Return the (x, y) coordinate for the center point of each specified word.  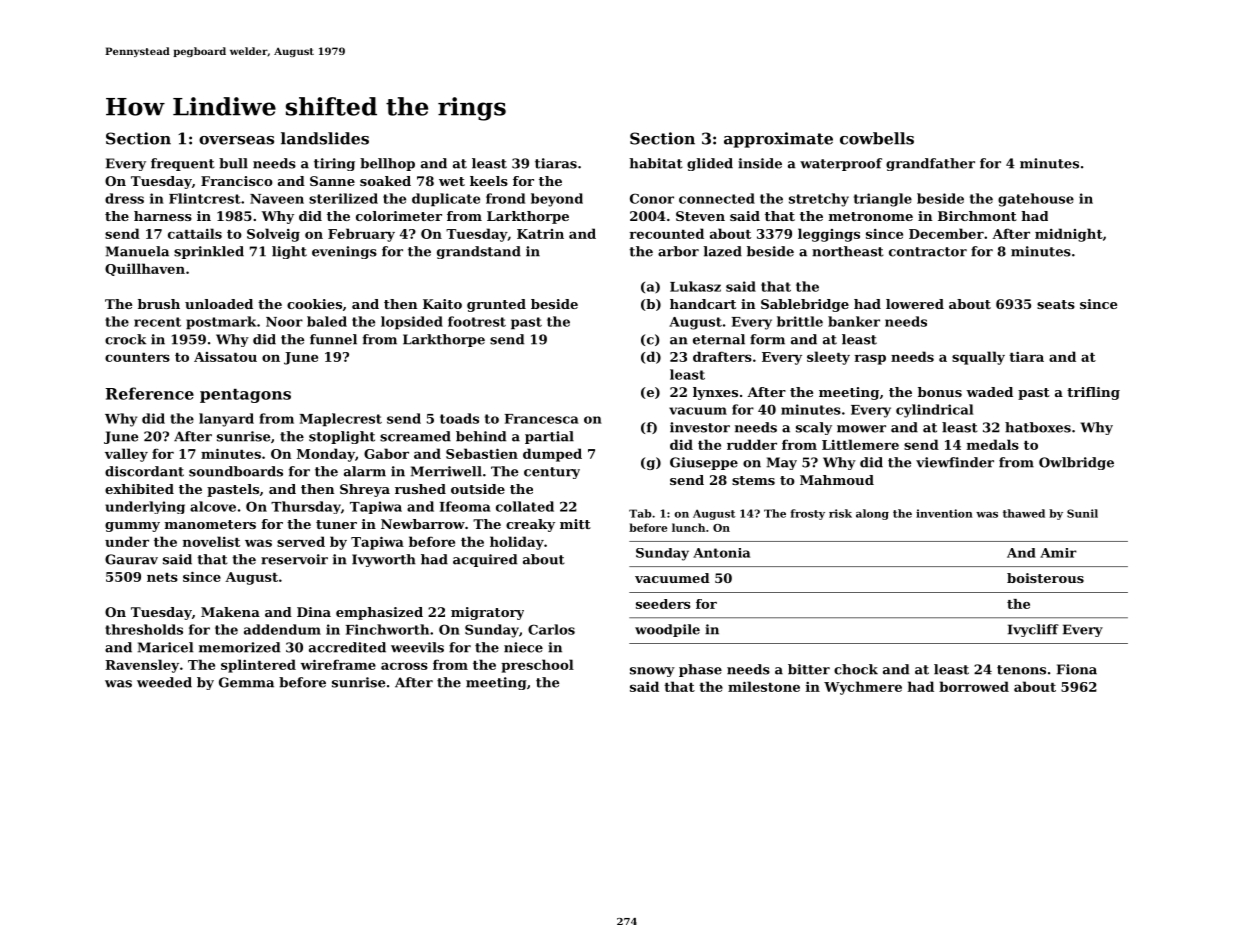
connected (717, 198)
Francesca (542, 419)
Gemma (246, 682)
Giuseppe (704, 463)
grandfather (930, 164)
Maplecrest (340, 420)
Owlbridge (1076, 463)
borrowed (974, 686)
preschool (537, 666)
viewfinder (955, 462)
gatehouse (1036, 200)
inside (760, 163)
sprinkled (209, 252)
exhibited (139, 489)
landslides (325, 138)
